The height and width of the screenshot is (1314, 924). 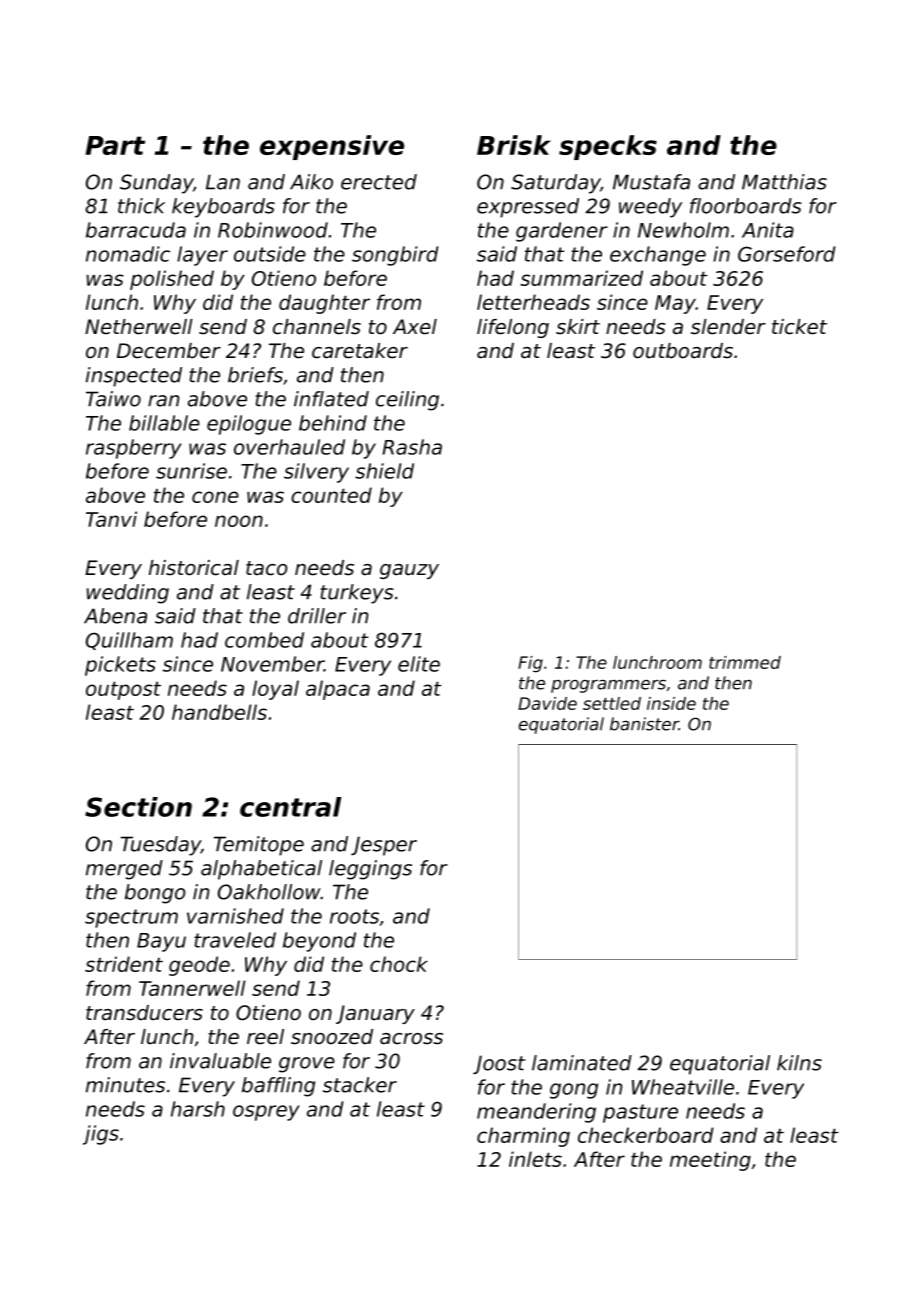 What do you see at coordinates (745, 662) in the screenshot?
I see `trimmed` at bounding box center [745, 662].
